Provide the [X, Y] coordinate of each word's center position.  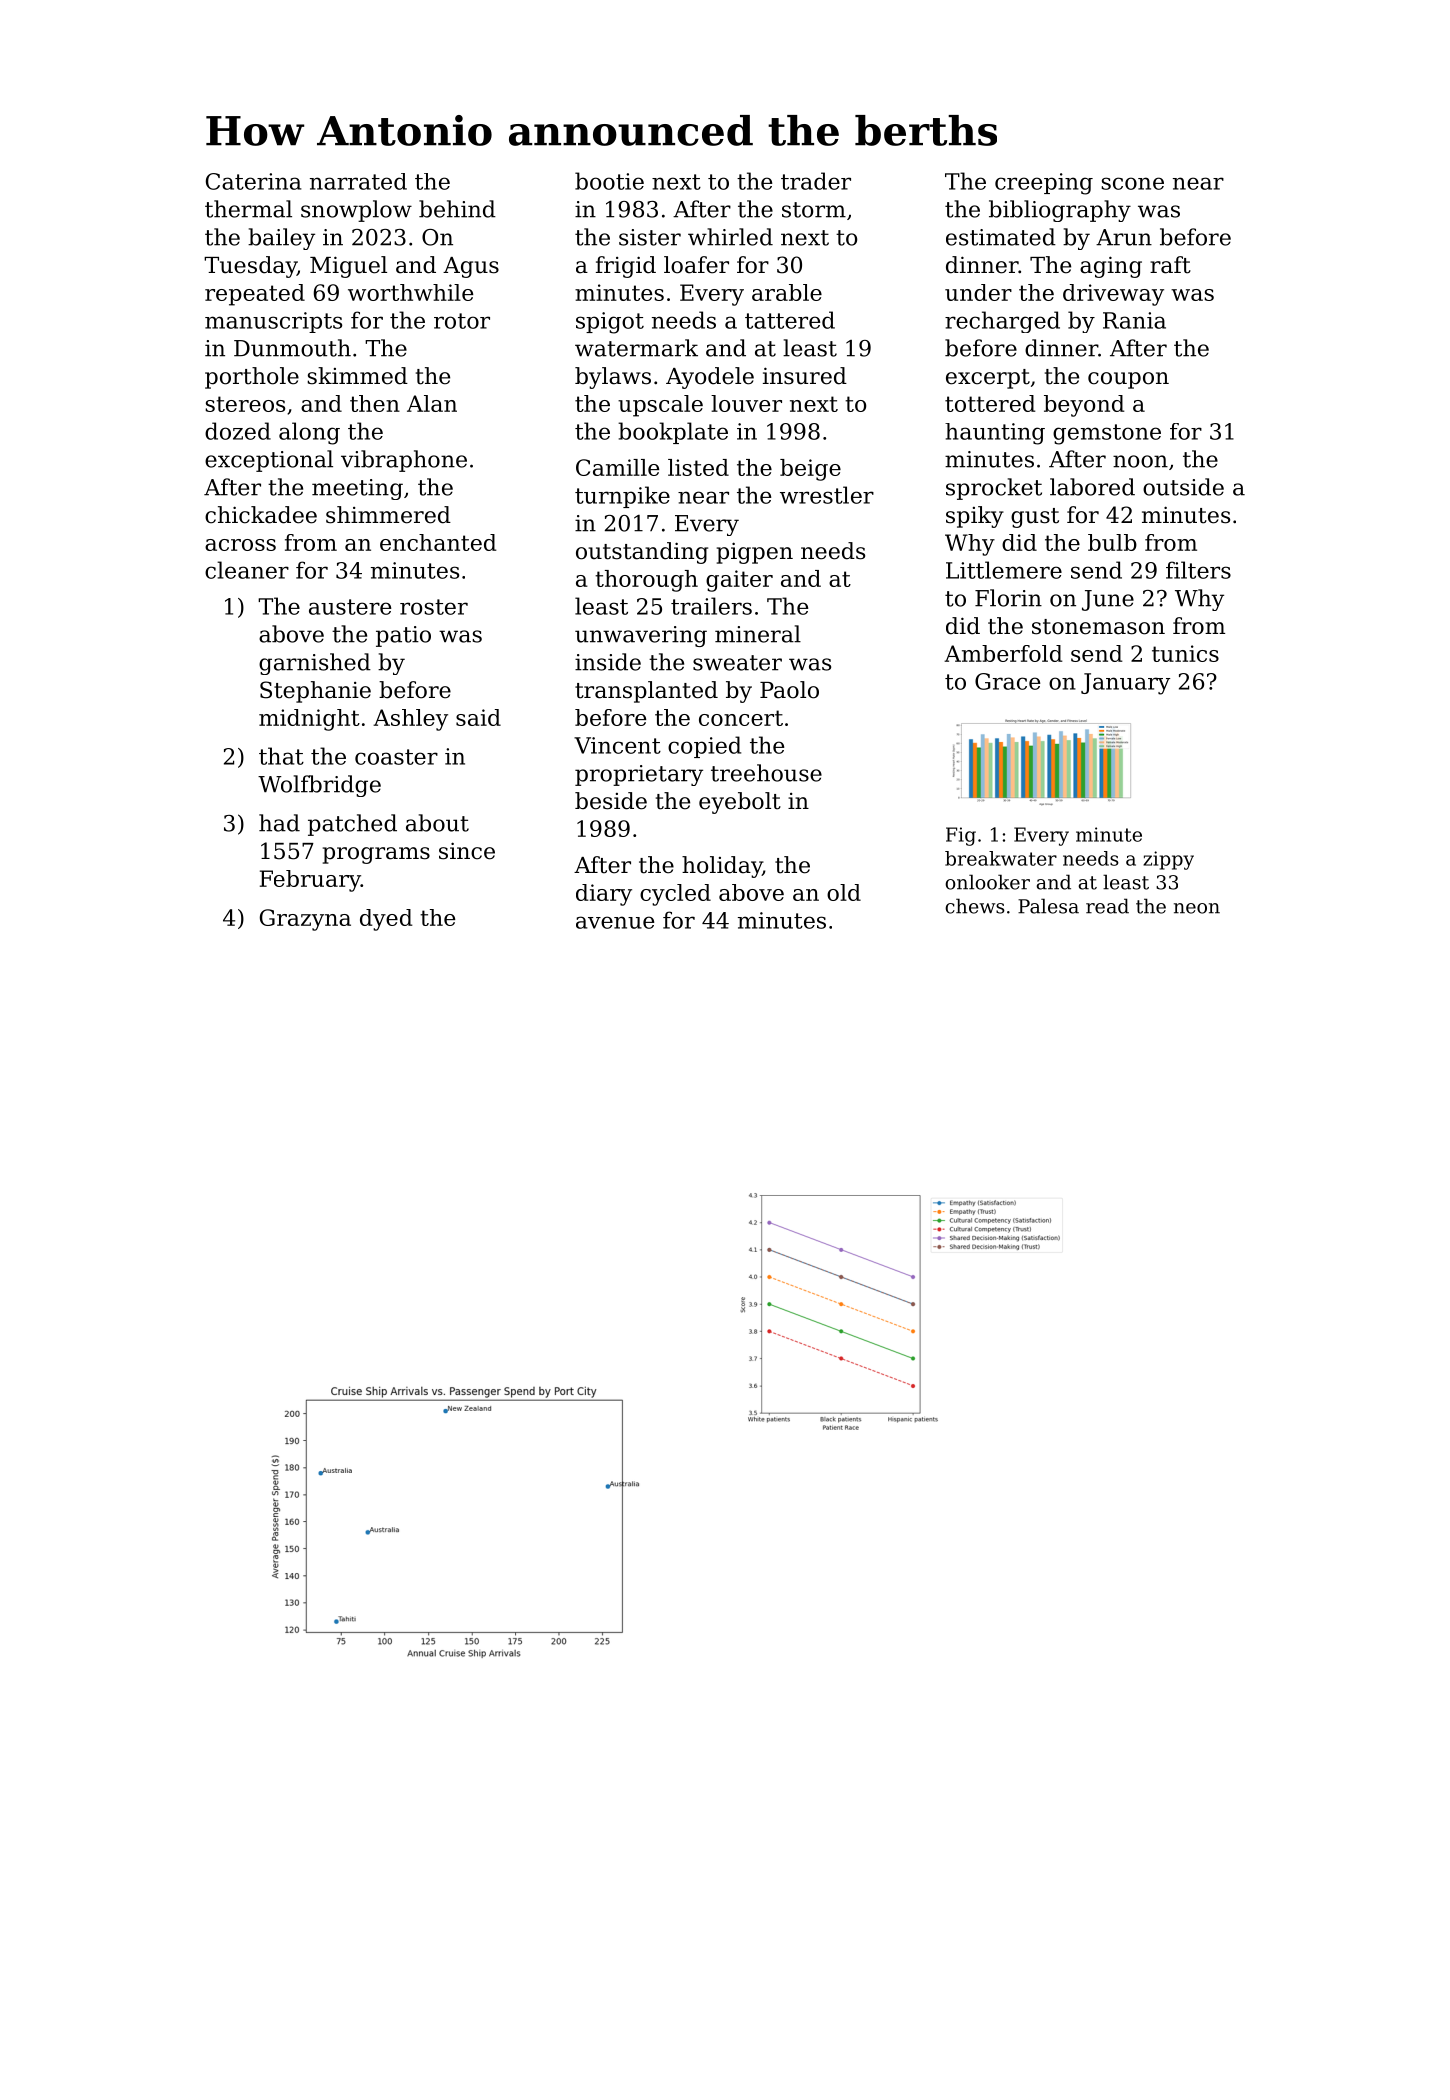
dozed [238, 431]
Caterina [253, 181]
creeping [1044, 184]
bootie [609, 181]
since [467, 851]
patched [352, 825]
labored [1092, 487]
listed [698, 467]
